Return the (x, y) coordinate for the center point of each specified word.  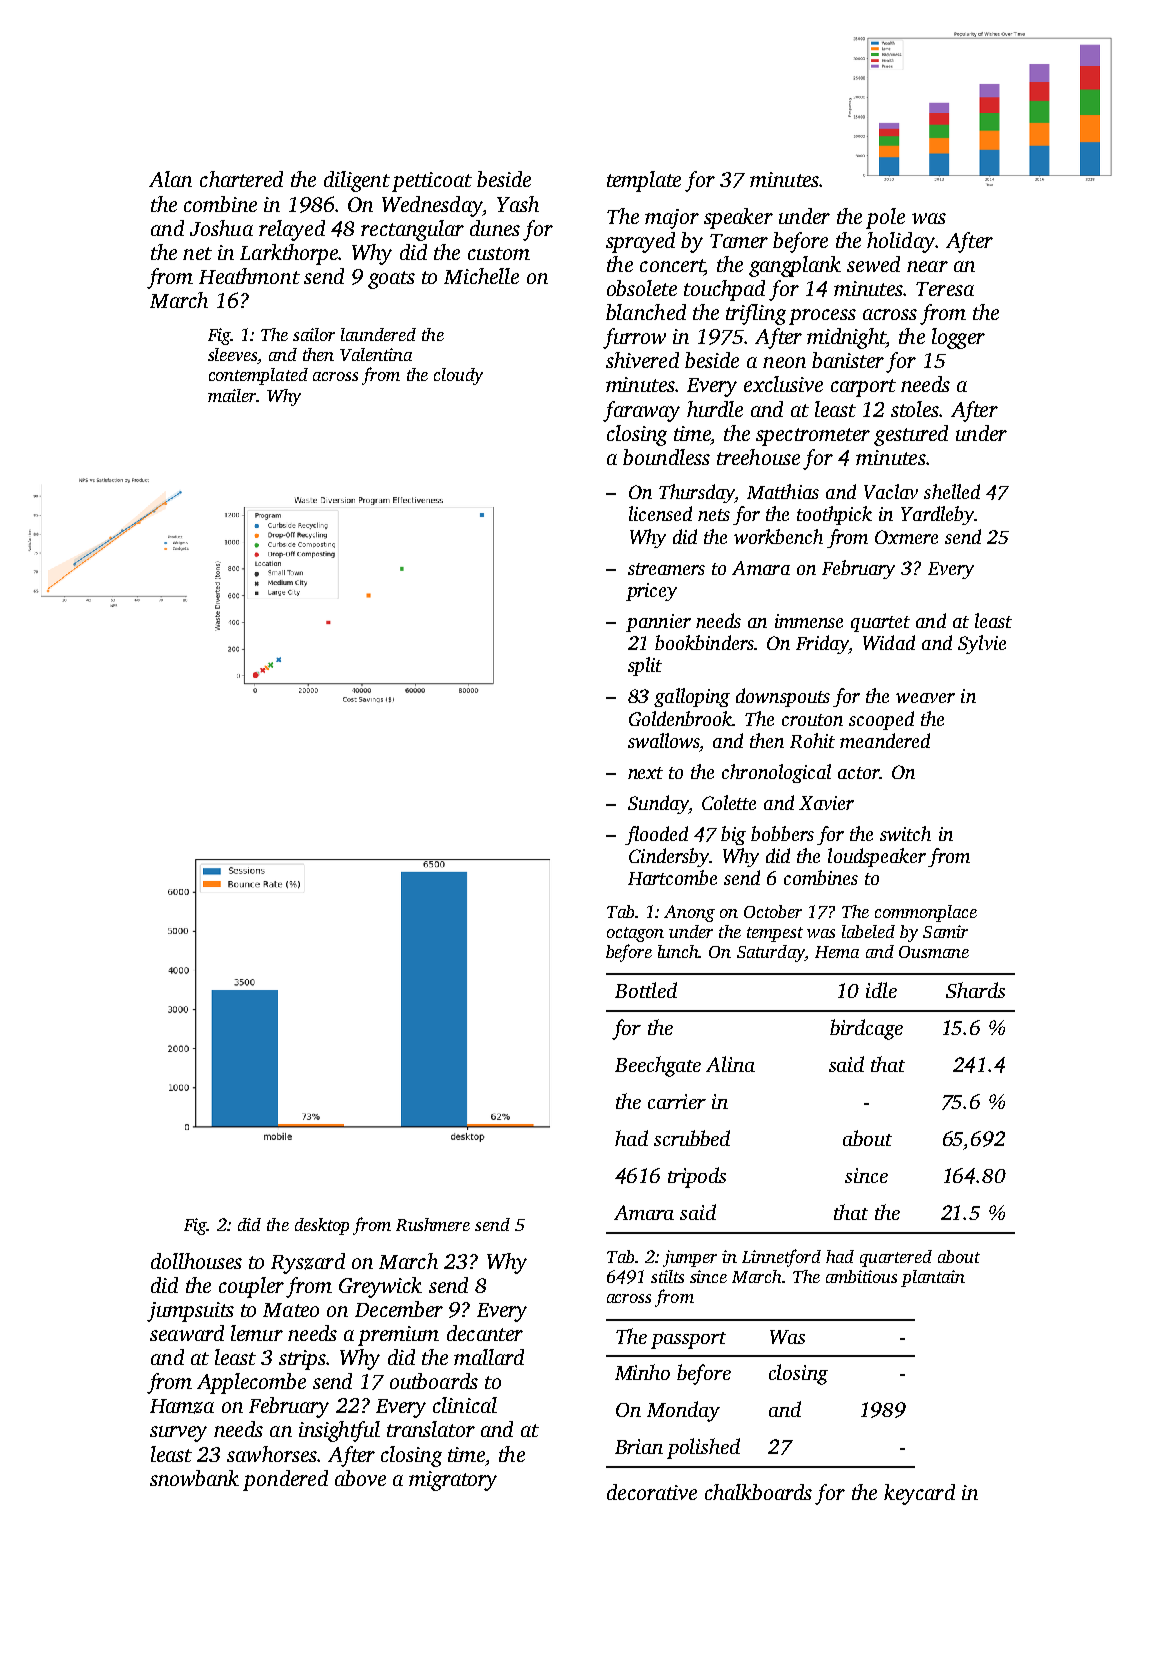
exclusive (783, 384)
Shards (975, 990)
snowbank (194, 1478)
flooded (656, 835)
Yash (518, 204)
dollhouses (196, 1261)
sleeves (232, 354)
